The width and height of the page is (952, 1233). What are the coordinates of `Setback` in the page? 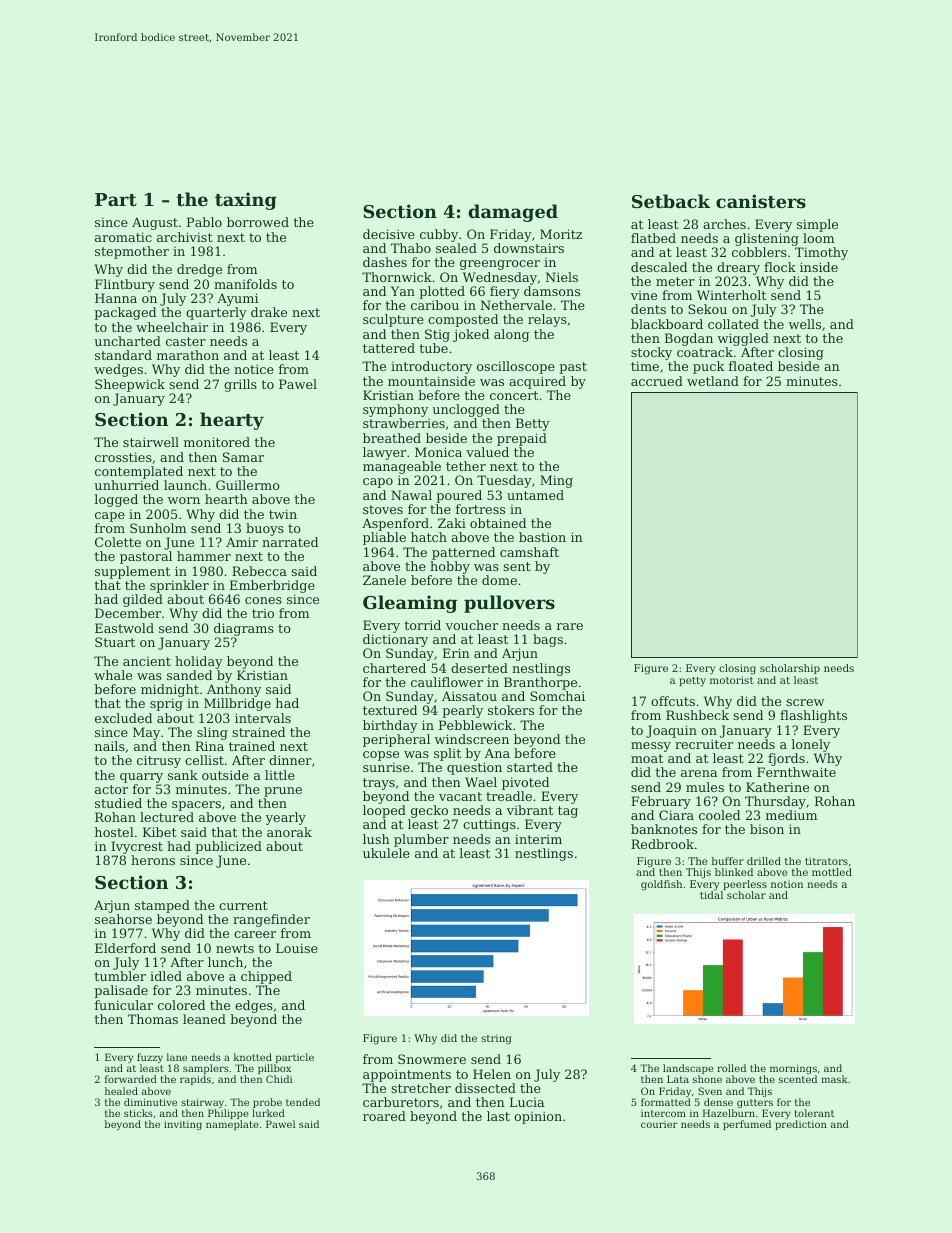 It's located at (671, 201).
